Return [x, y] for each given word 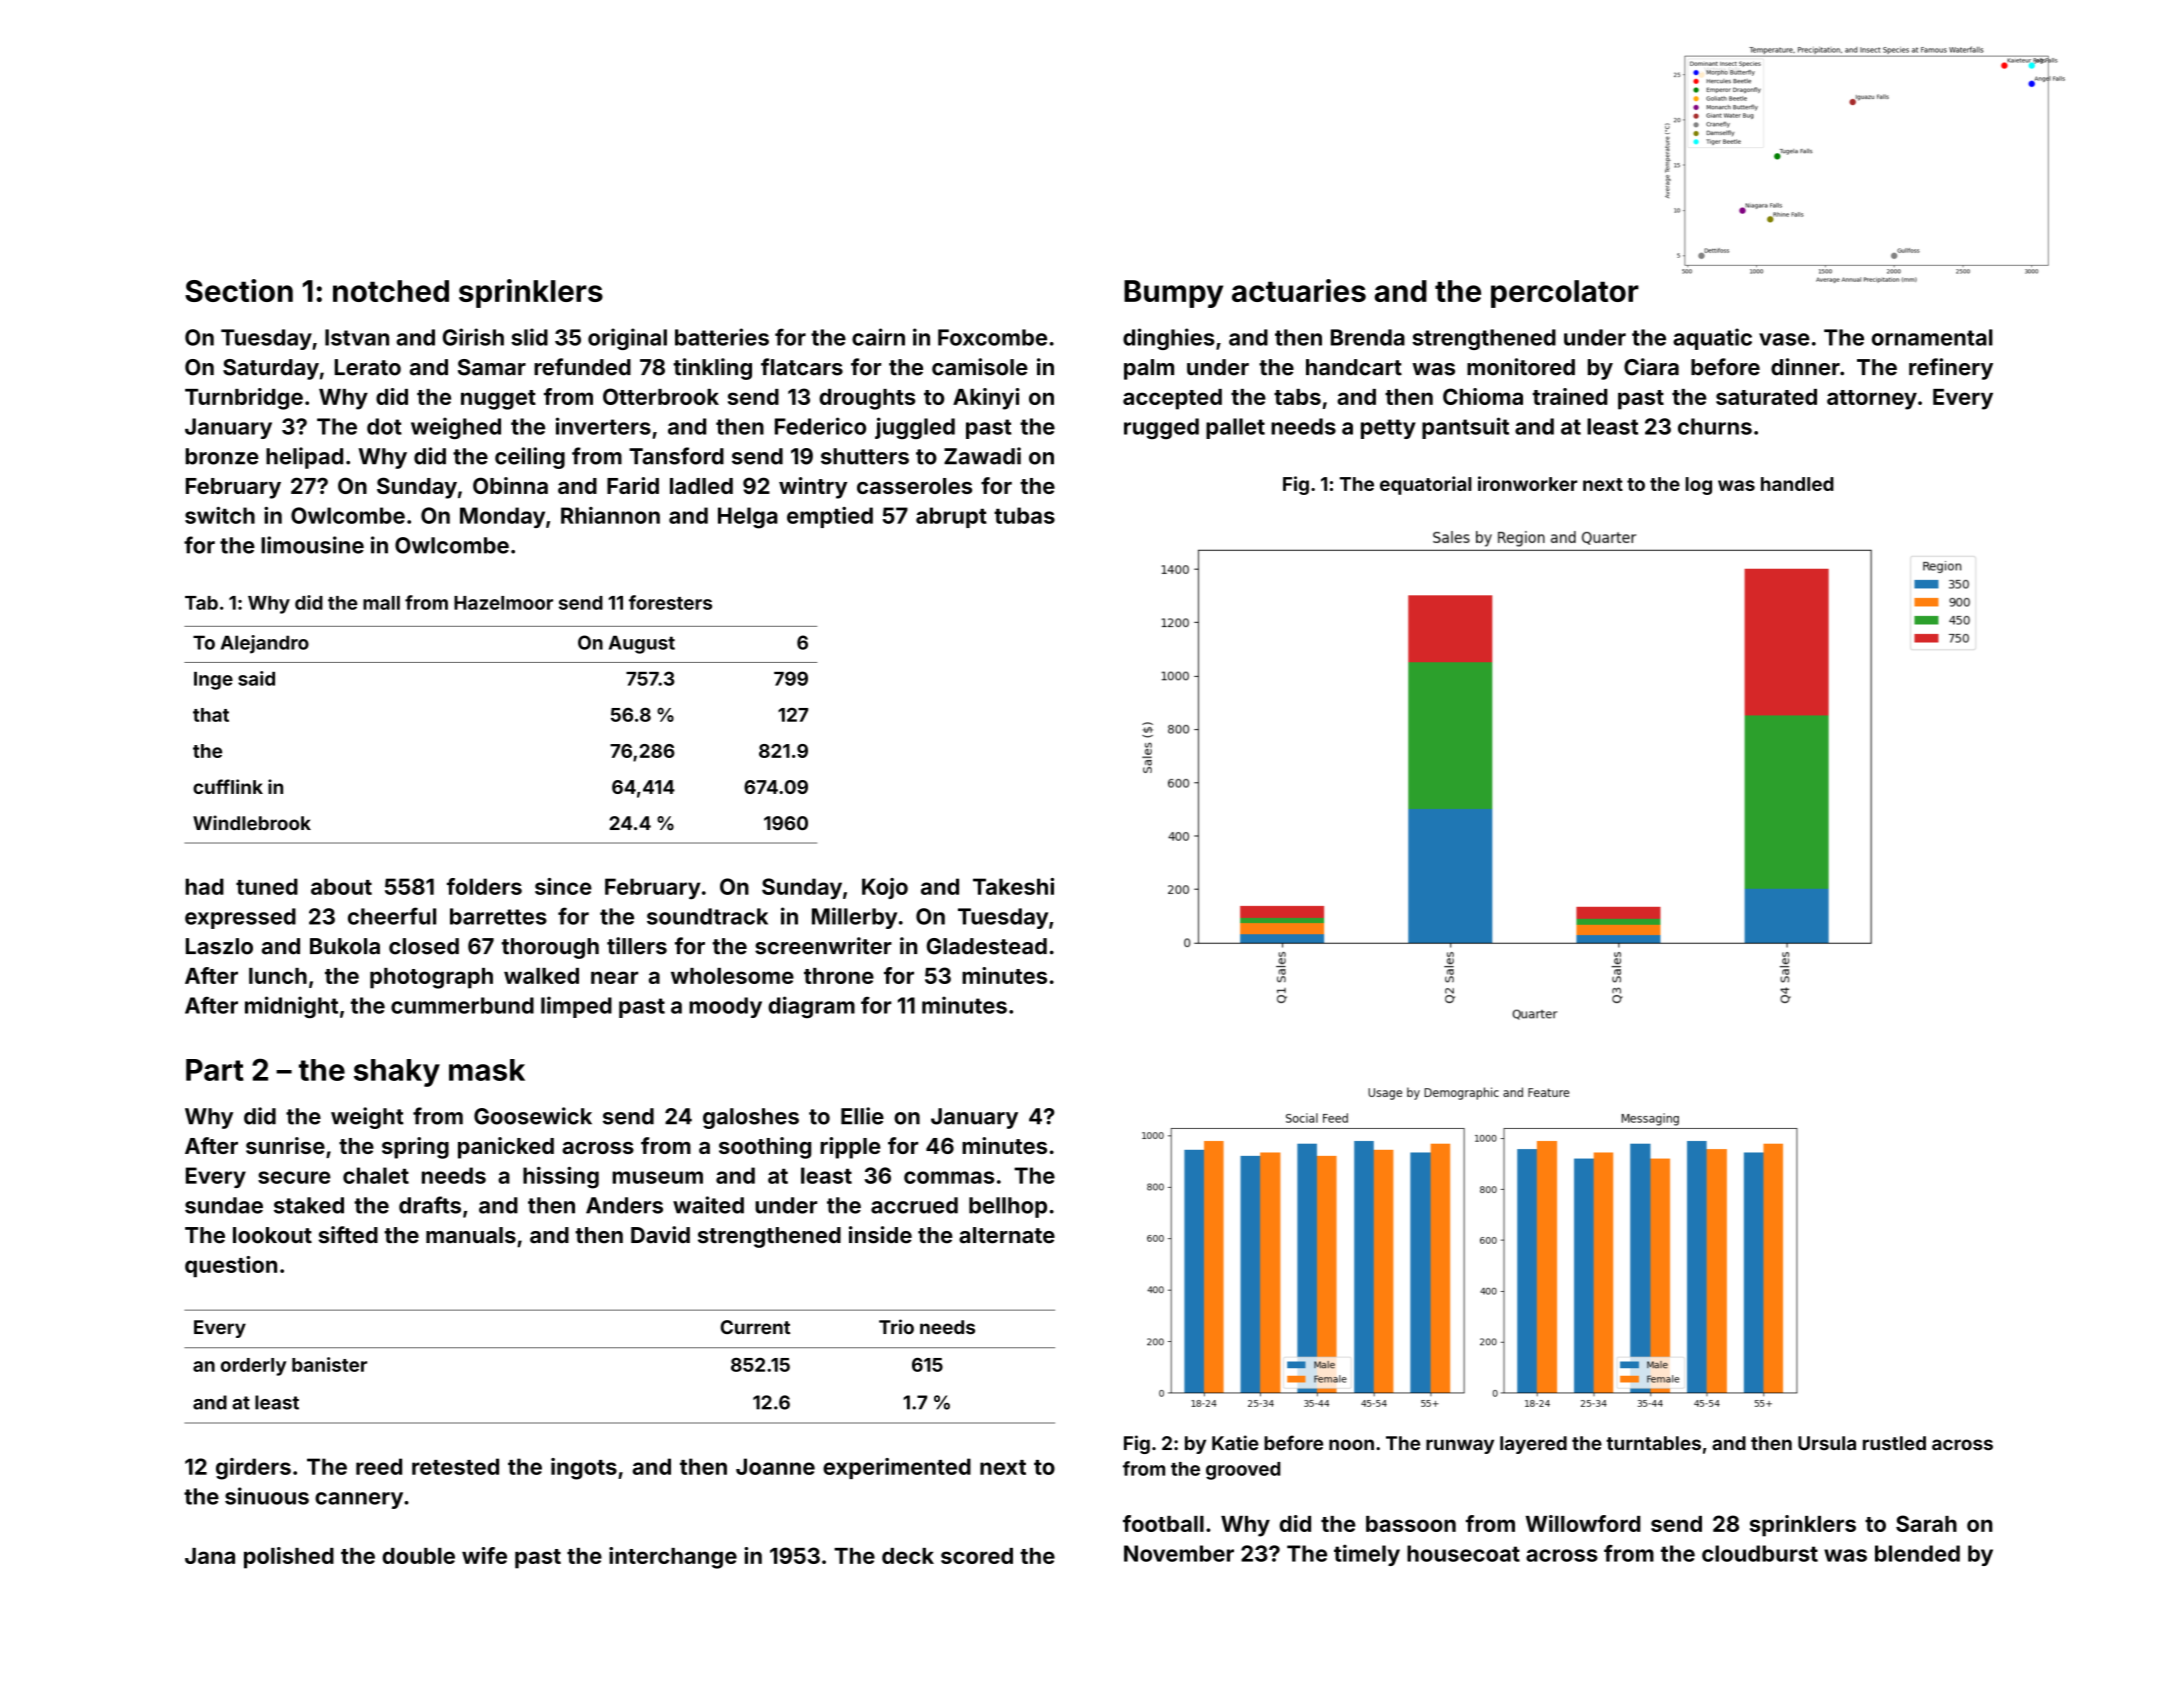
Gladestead [987, 946]
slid [529, 337]
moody [725, 1007]
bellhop [1008, 1207]
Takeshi [1013, 886]
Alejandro [265, 644]
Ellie [862, 1116]
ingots [584, 1469]
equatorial [1426, 485]
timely [1367, 1555]
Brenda [1368, 337]
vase [1784, 339]
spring [415, 1148]
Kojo [885, 888]
